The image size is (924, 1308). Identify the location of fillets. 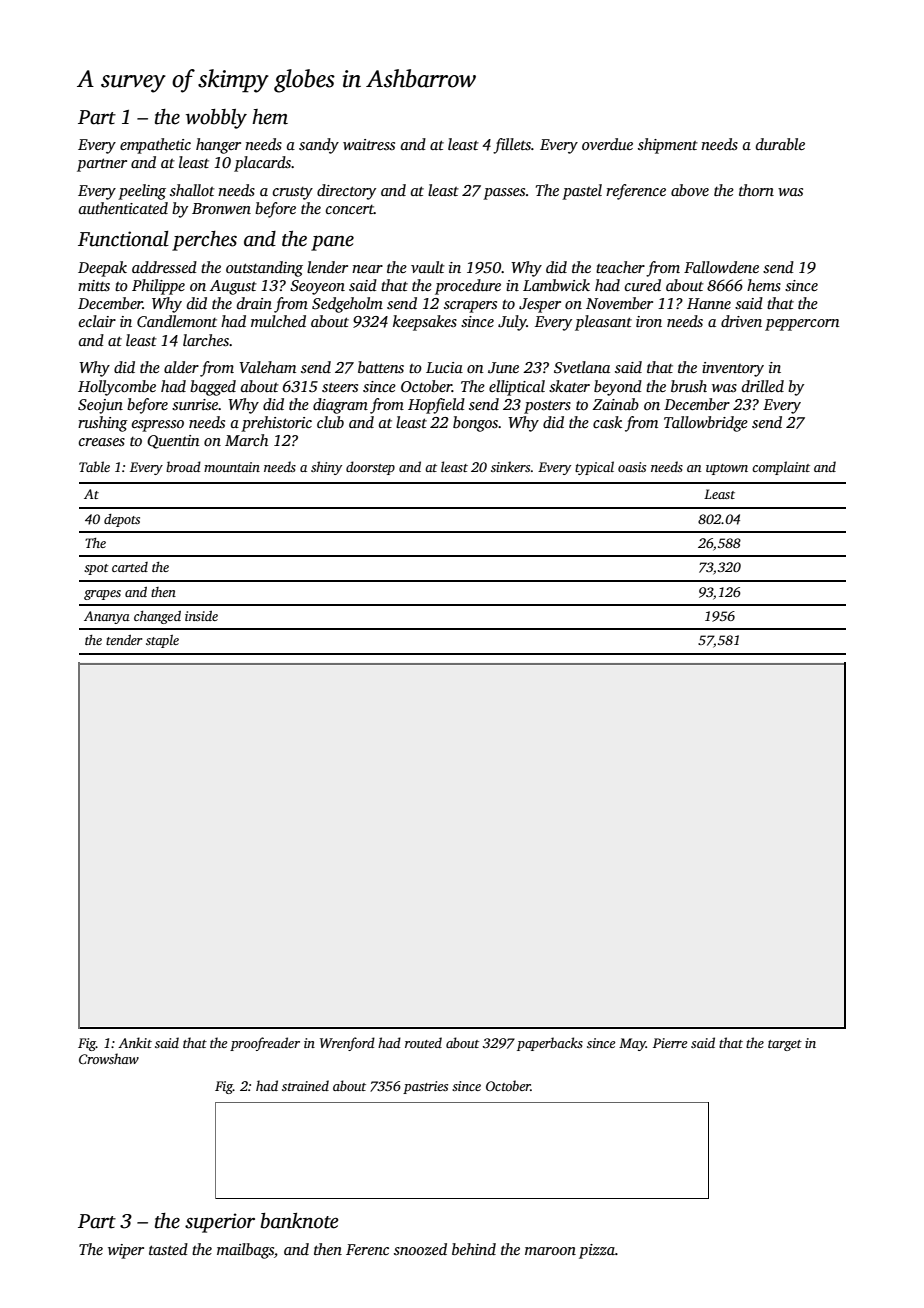
(512, 146).
